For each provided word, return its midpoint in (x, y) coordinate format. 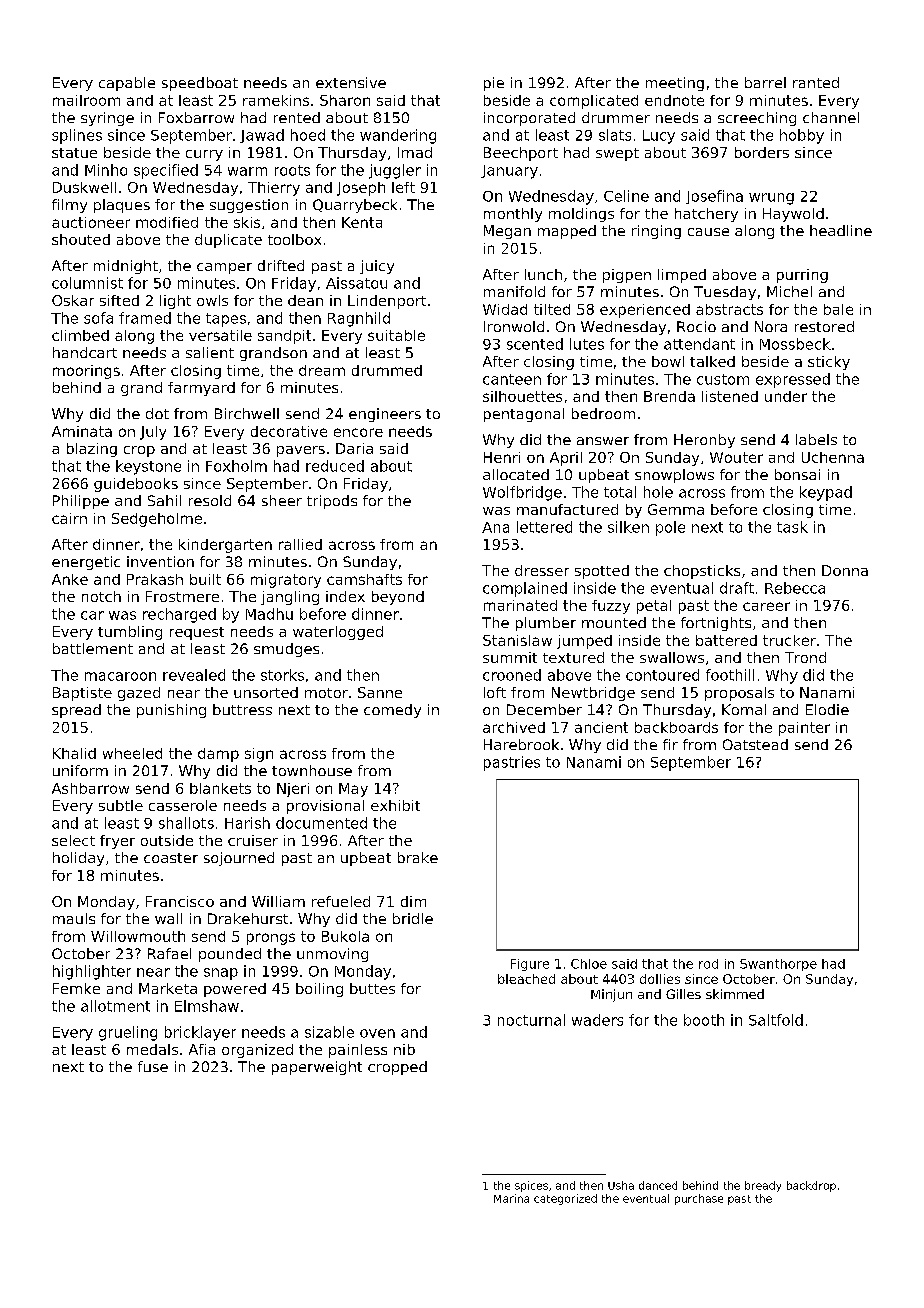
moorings (86, 372)
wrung (771, 199)
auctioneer (91, 222)
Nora (771, 326)
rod (708, 964)
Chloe (589, 964)
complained (525, 589)
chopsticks (702, 572)
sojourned (239, 859)
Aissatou (356, 283)
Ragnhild (359, 319)
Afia (202, 1049)
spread (76, 711)
